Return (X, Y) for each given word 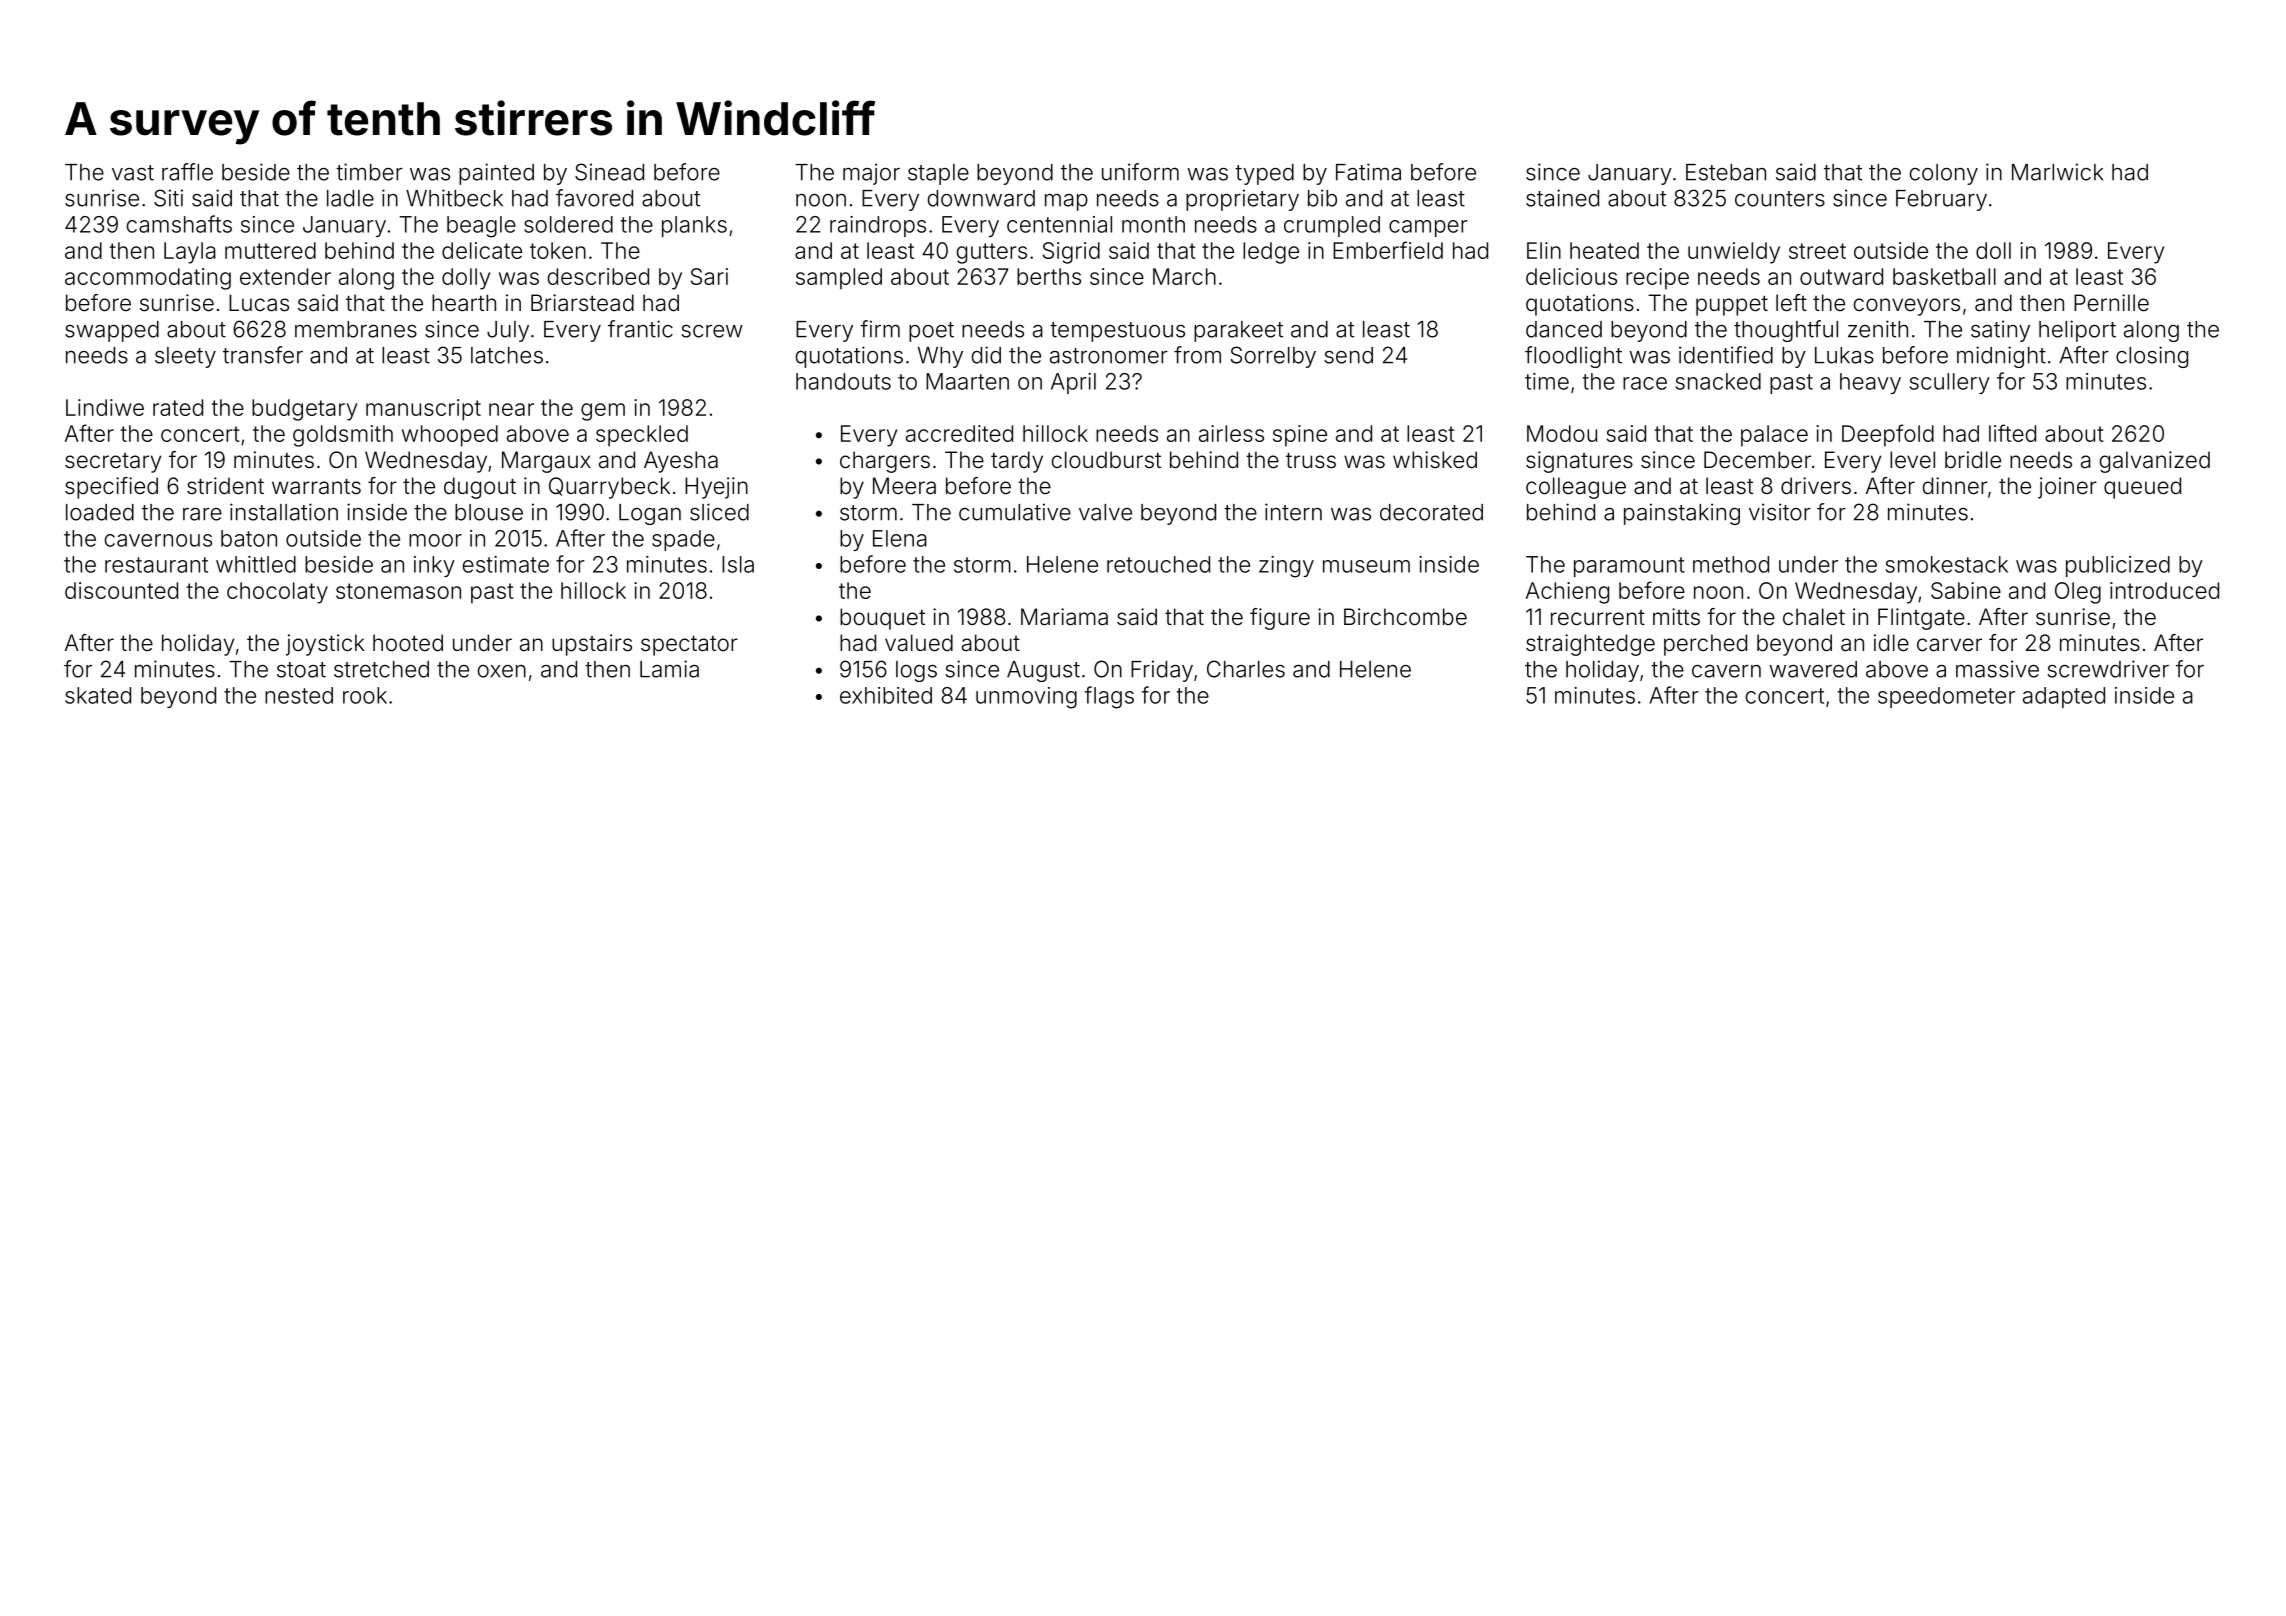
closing (2152, 357)
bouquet (882, 619)
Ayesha (681, 462)
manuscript (423, 410)
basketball (1944, 276)
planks (694, 226)
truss (1311, 461)
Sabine (1966, 590)
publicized (2118, 566)
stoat (301, 670)
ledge (1271, 253)
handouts (843, 381)
